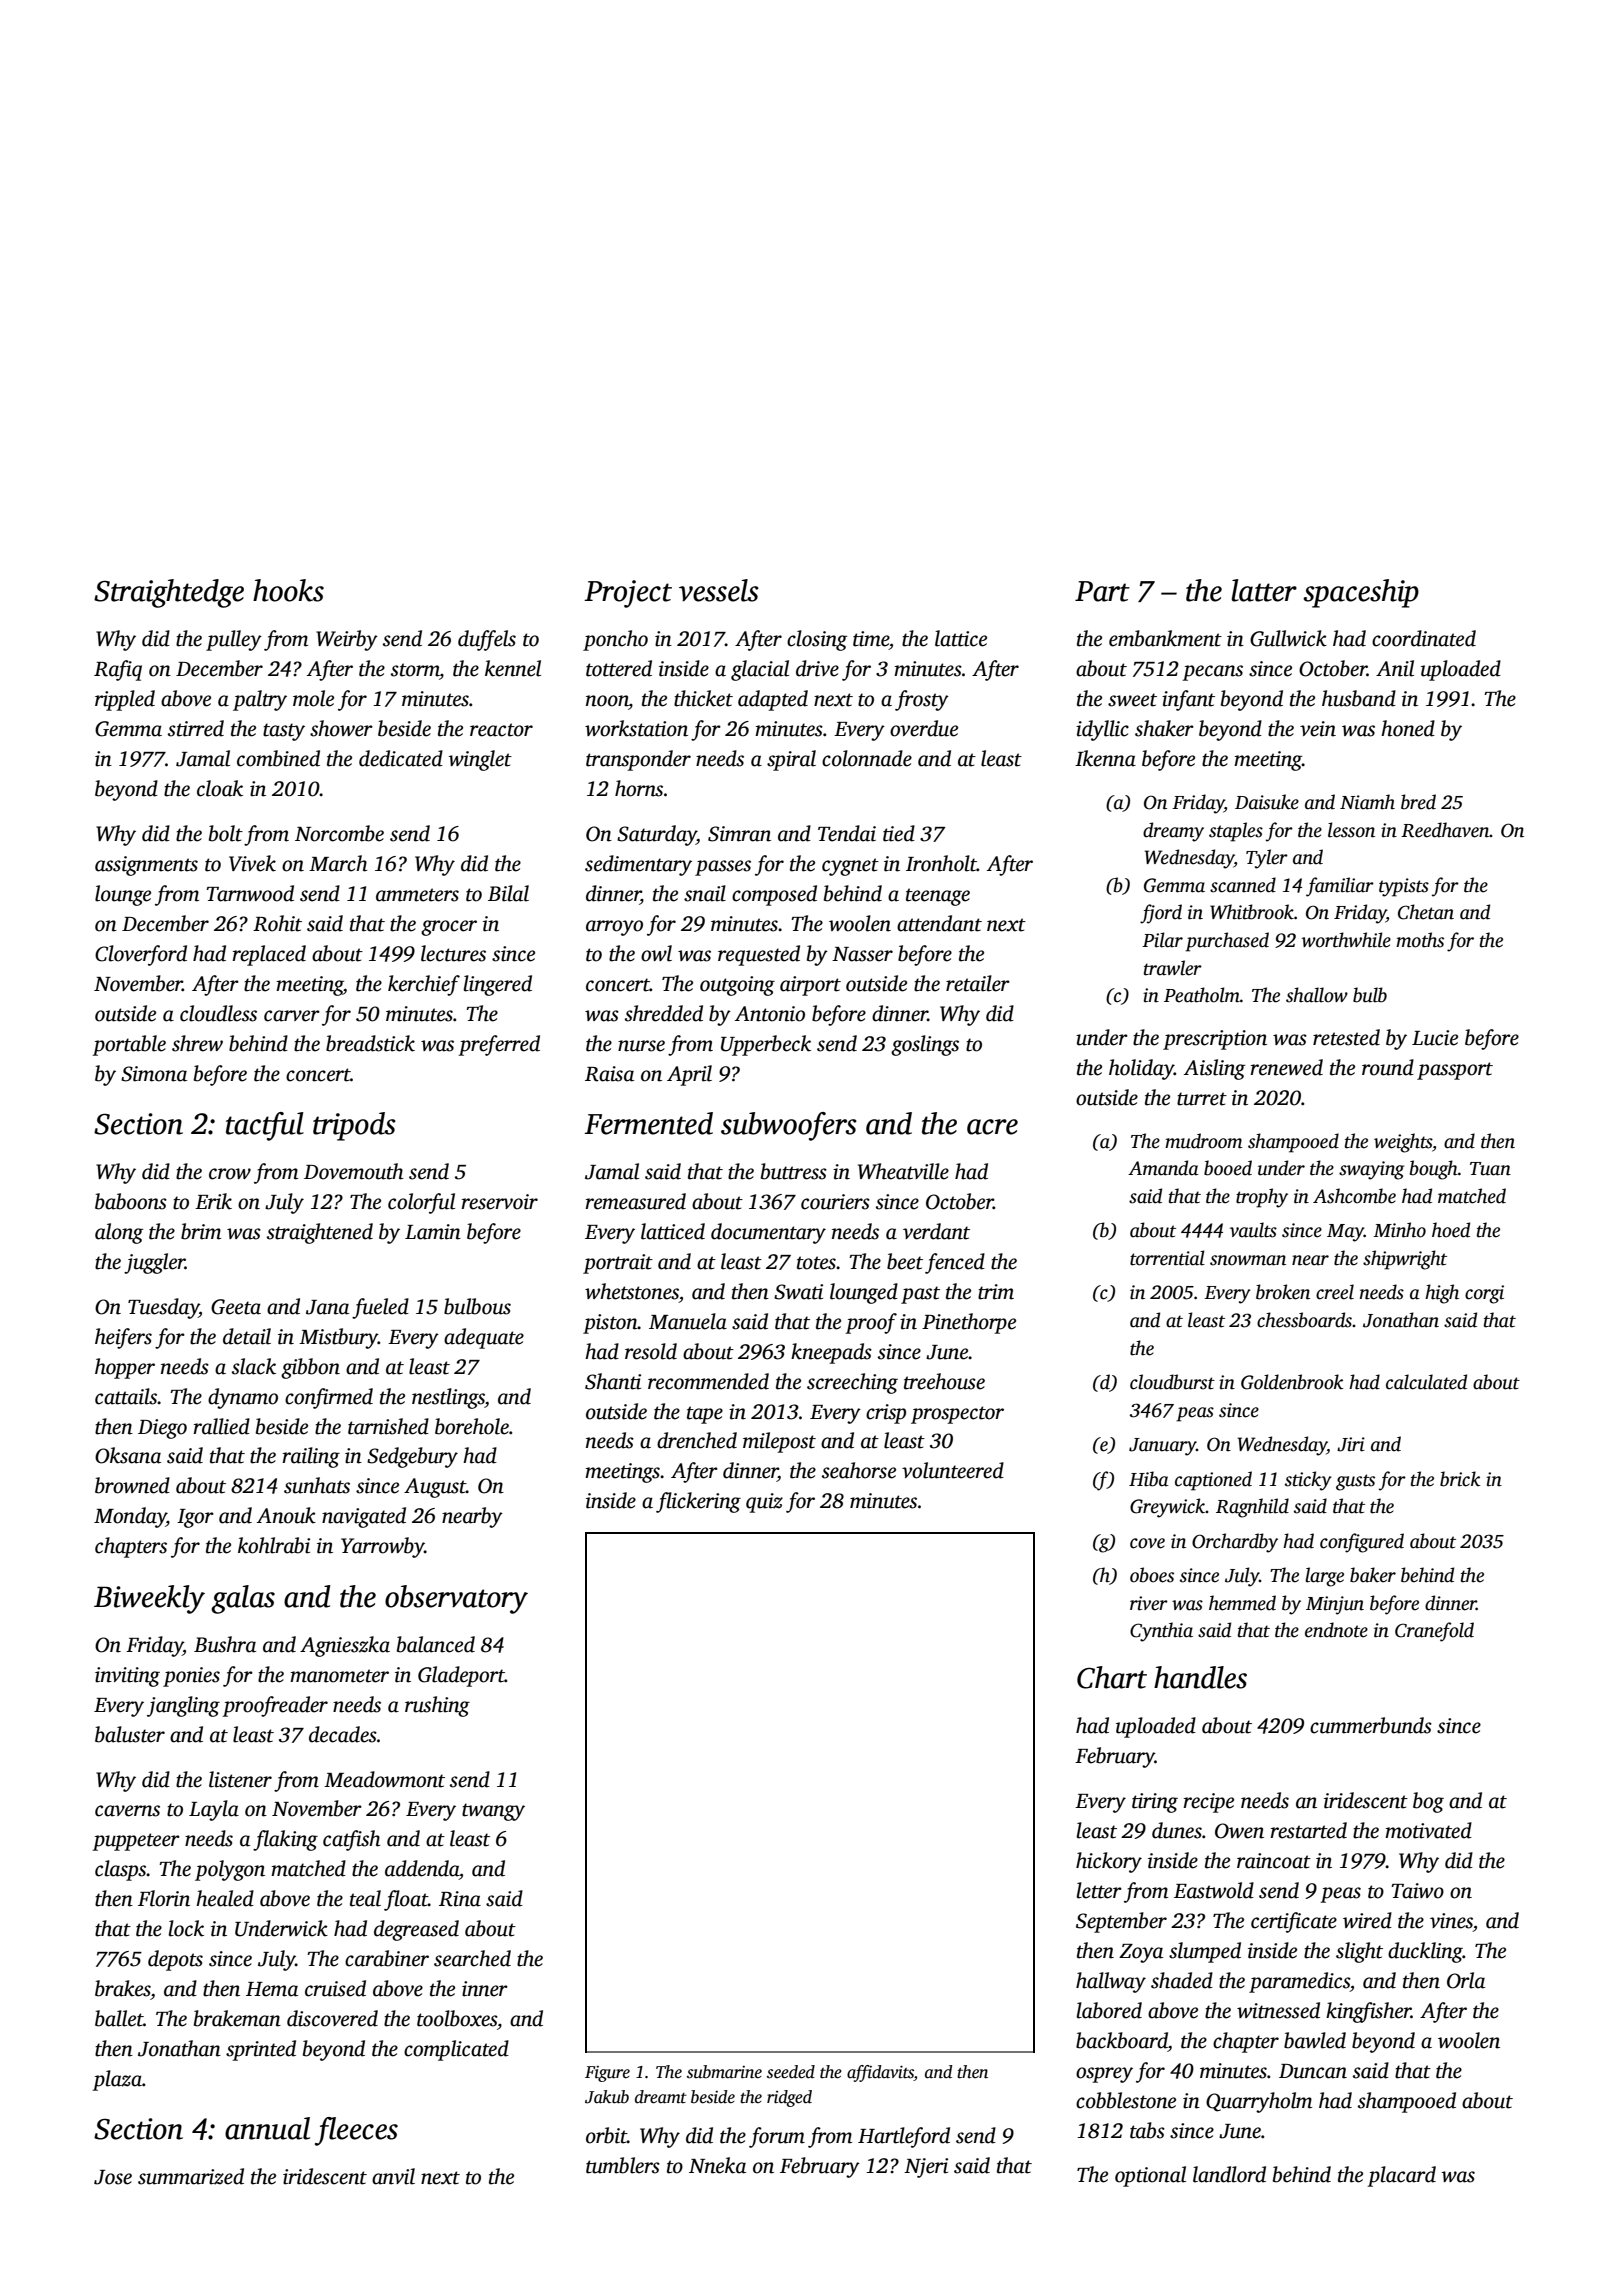 This page has height=2292, width=1620. I want to click on pulley, so click(234, 640).
